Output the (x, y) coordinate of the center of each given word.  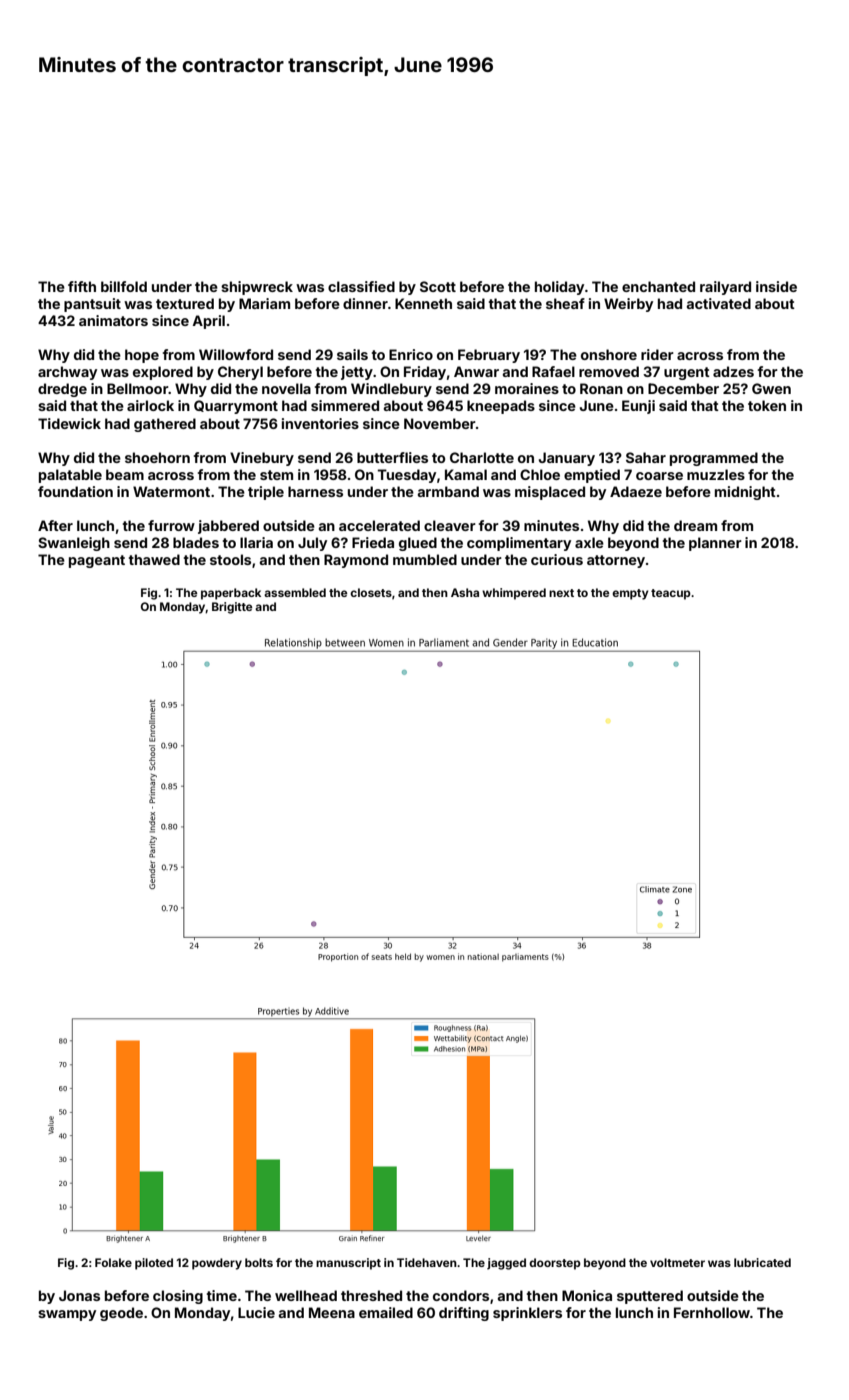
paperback (231, 594)
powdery (217, 1264)
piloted (154, 1264)
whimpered (514, 594)
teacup (671, 594)
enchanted (658, 286)
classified (361, 286)
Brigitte (232, 608)
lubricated (762, 1262)
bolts (259, 1262)
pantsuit (92, 305)
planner (715, 544)
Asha (465, 592)
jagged (506, 1264)
